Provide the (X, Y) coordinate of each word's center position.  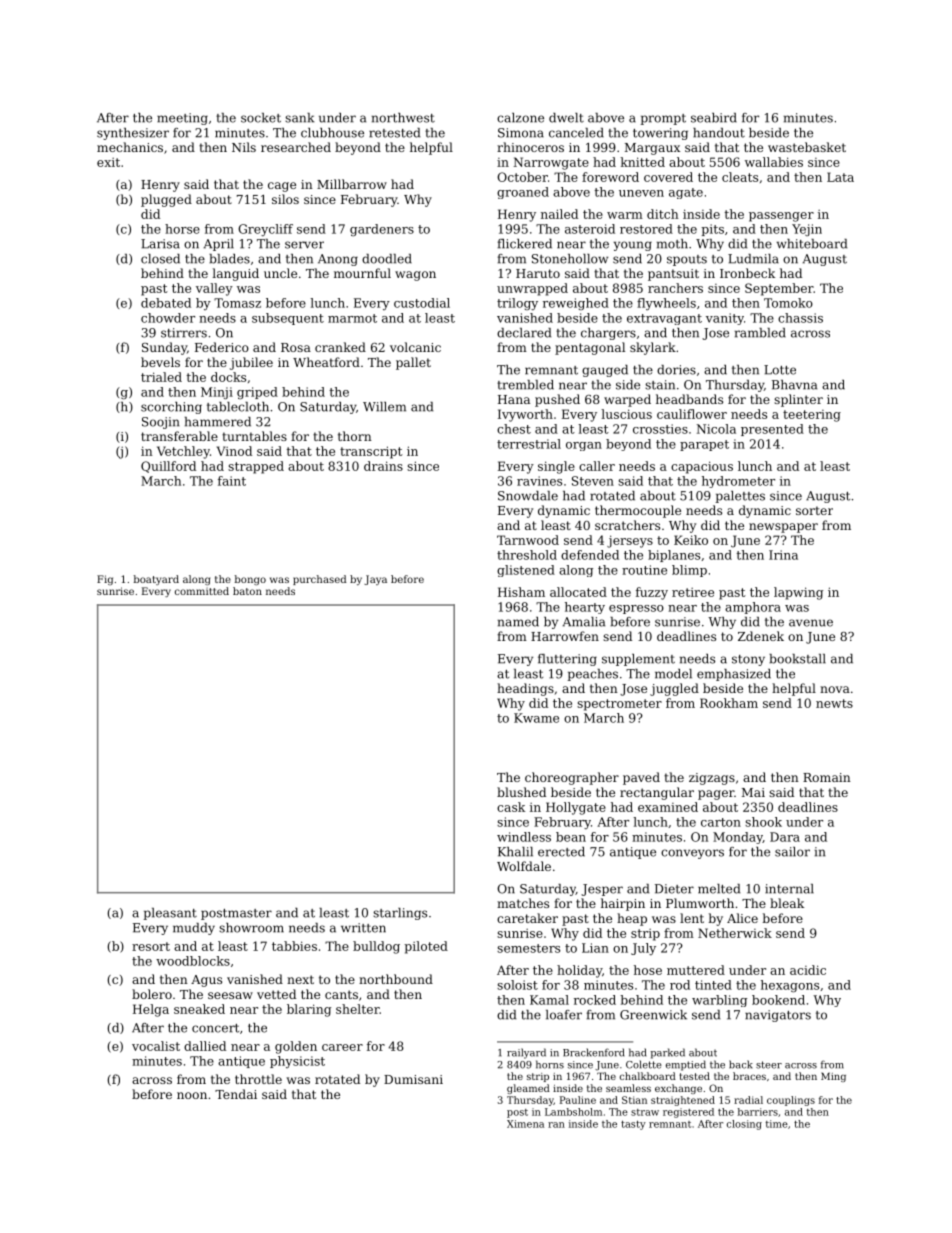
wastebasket (807, 147)
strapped (256, 467)
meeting (182, 119)
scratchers (627, 525)
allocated (578, 592)
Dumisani (413, 1079)
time (777, 1124)
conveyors (692, 854)
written (363, 928)
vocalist (156, 1046)
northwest (403, 118)
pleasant (170, 914)
